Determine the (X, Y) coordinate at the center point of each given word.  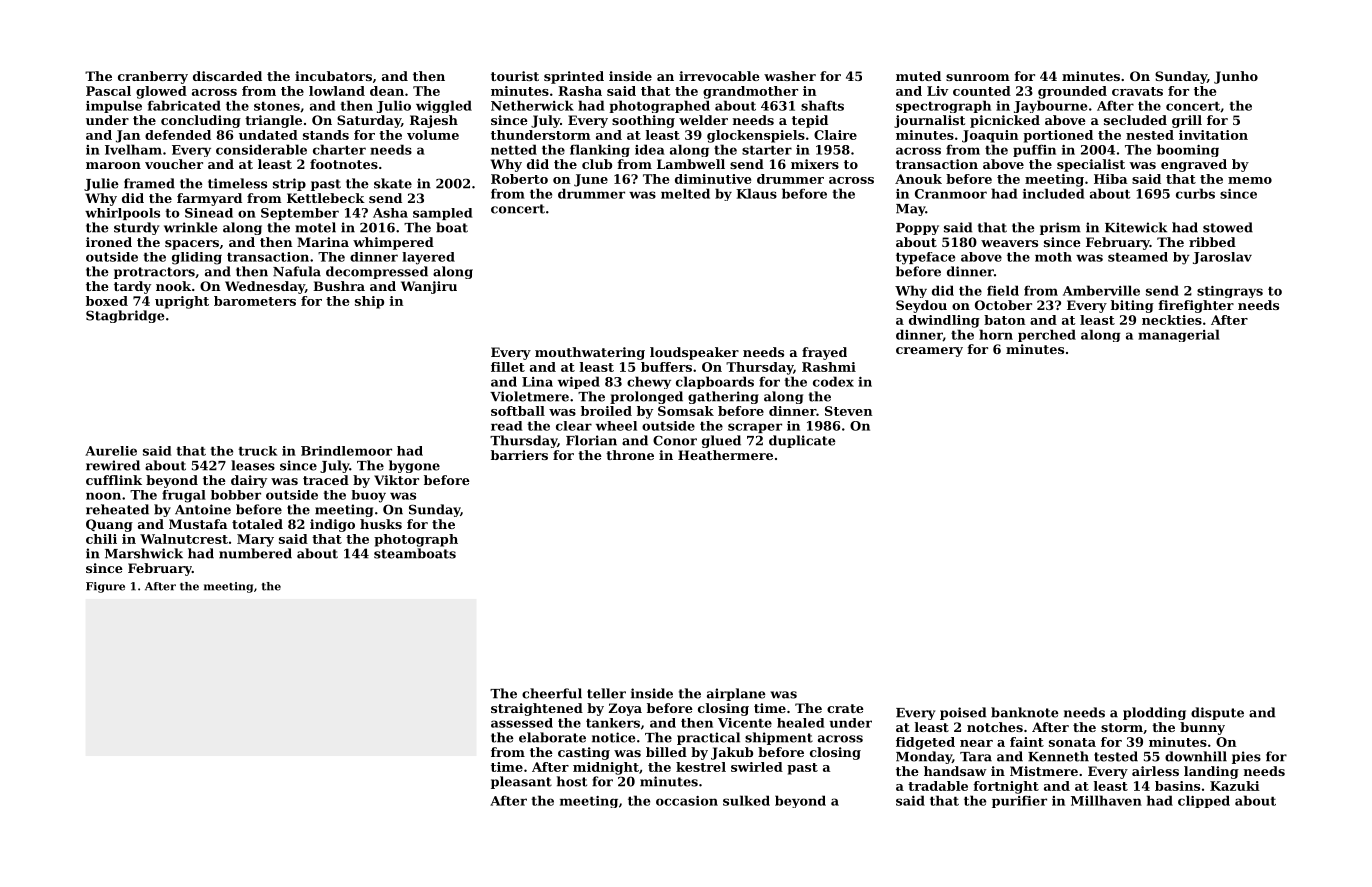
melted (685, 193)
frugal (184, 496)
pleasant (521, 782)
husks (381, 524)
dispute (1217, 713)
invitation (1213, 135)
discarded (227, 76)
